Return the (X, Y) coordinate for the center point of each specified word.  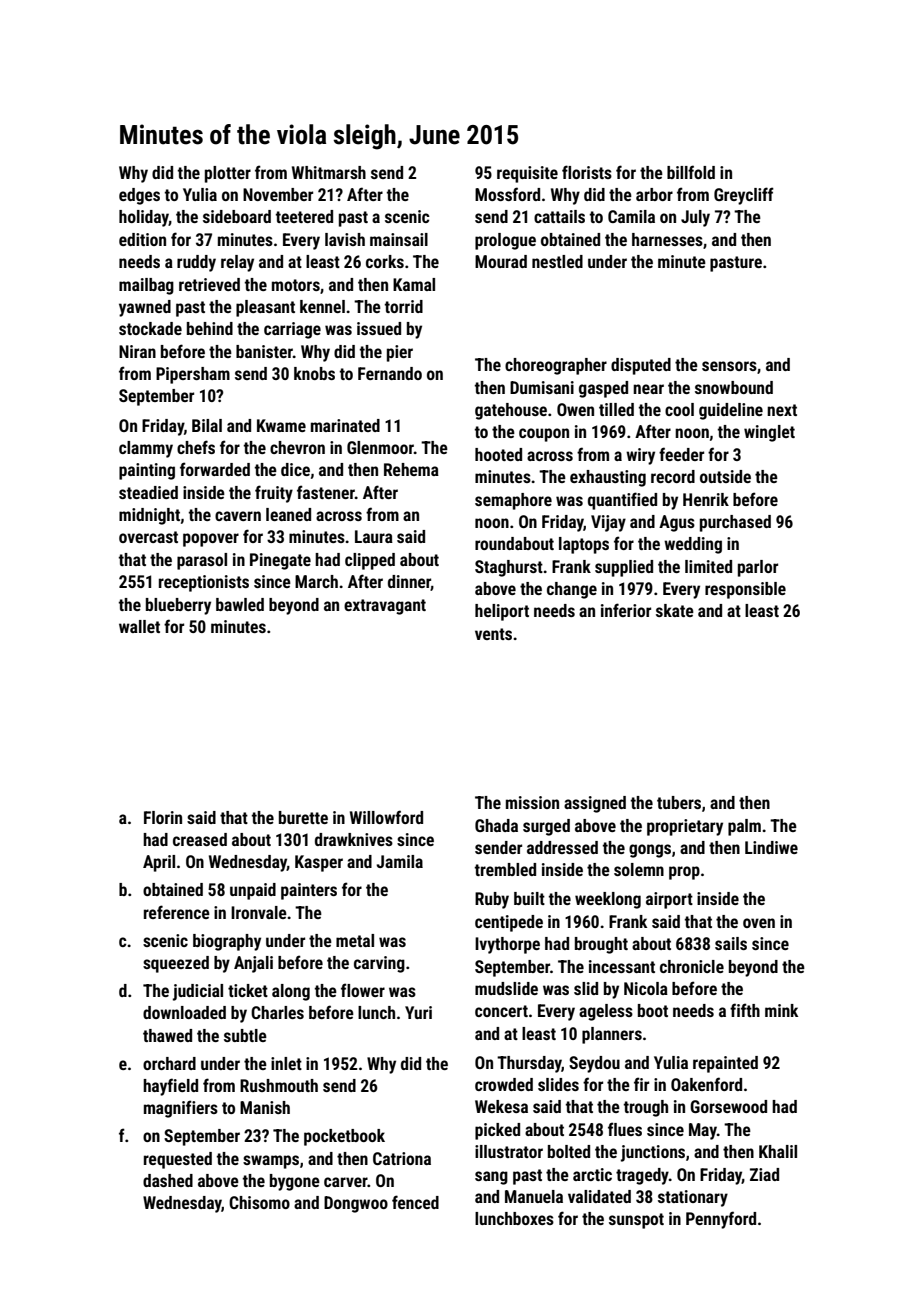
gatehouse (511, 411)
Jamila (399, 861)
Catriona (402, 1158)
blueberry (178, 606)
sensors (729, 366)
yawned (145, 308)
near (648, 389)
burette (303, 817)
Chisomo (259, 1202)
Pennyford (721, 1220)
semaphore (513, 501)
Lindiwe (771, 847)
